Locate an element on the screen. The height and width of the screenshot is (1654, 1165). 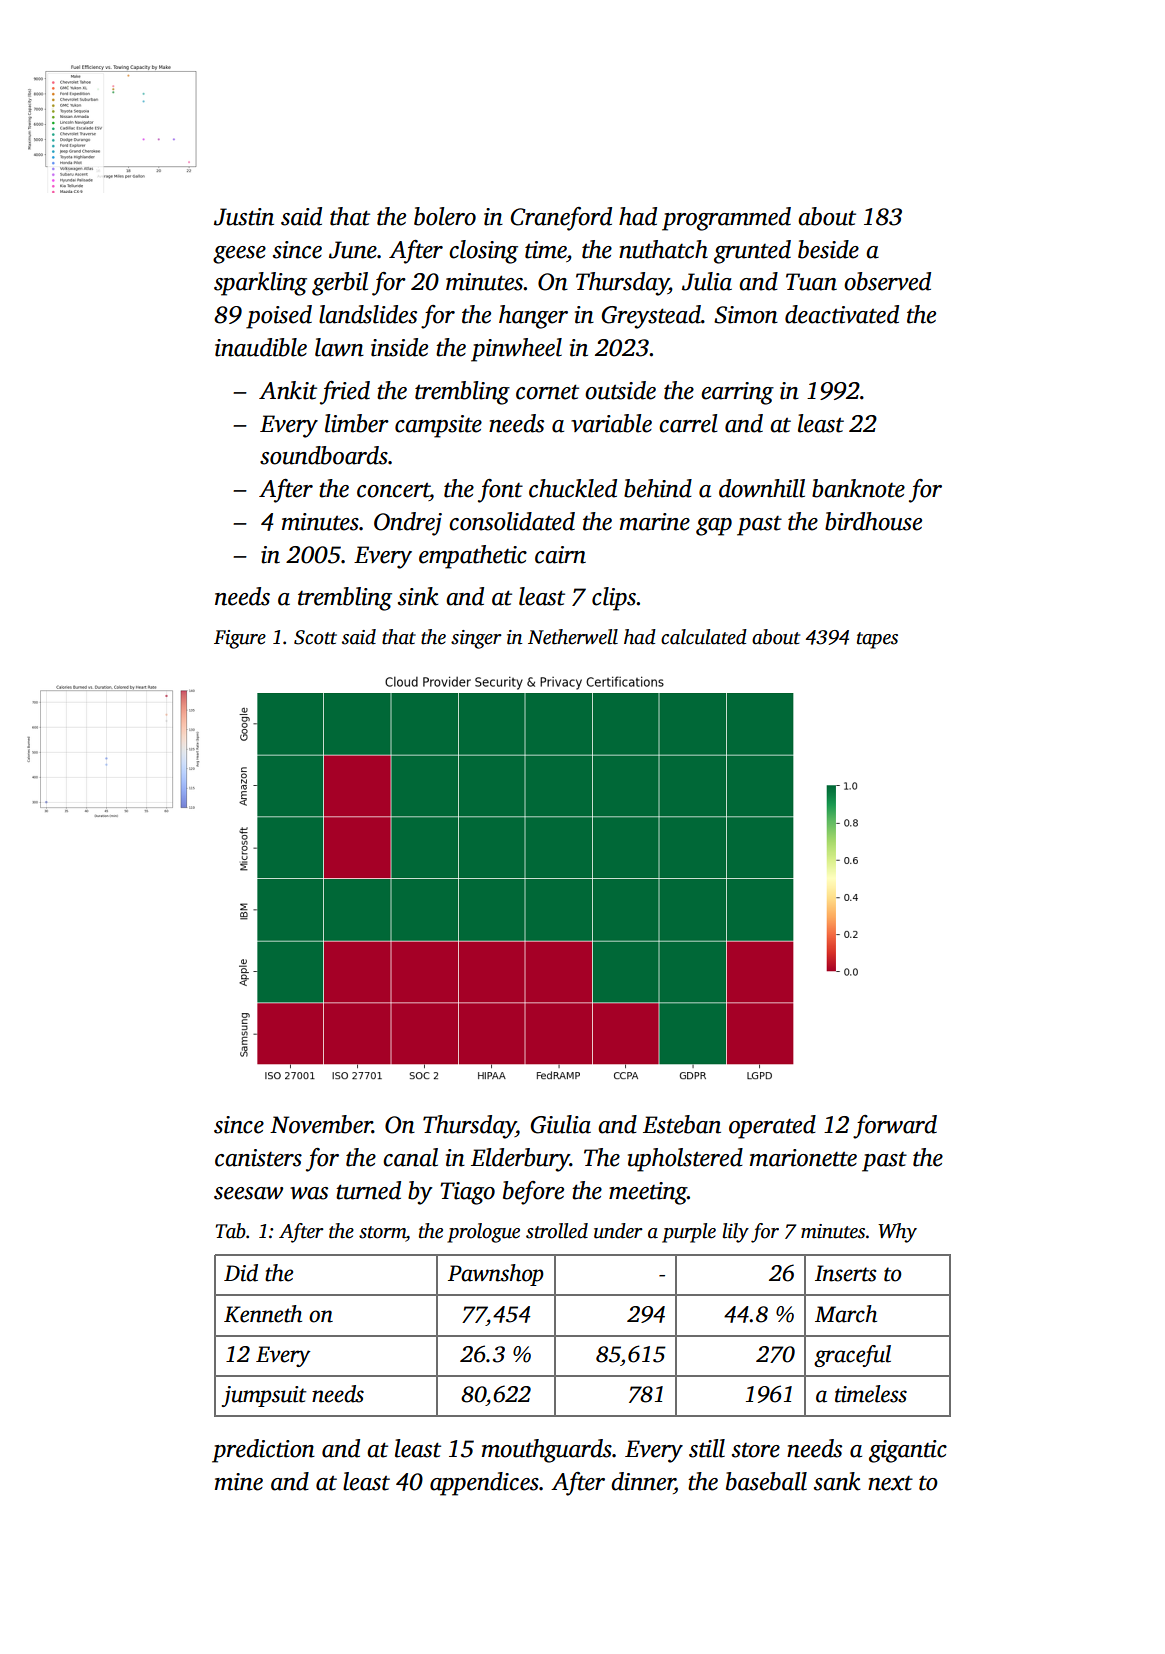
Pawnshop is located at coordinates (496, 1275).
